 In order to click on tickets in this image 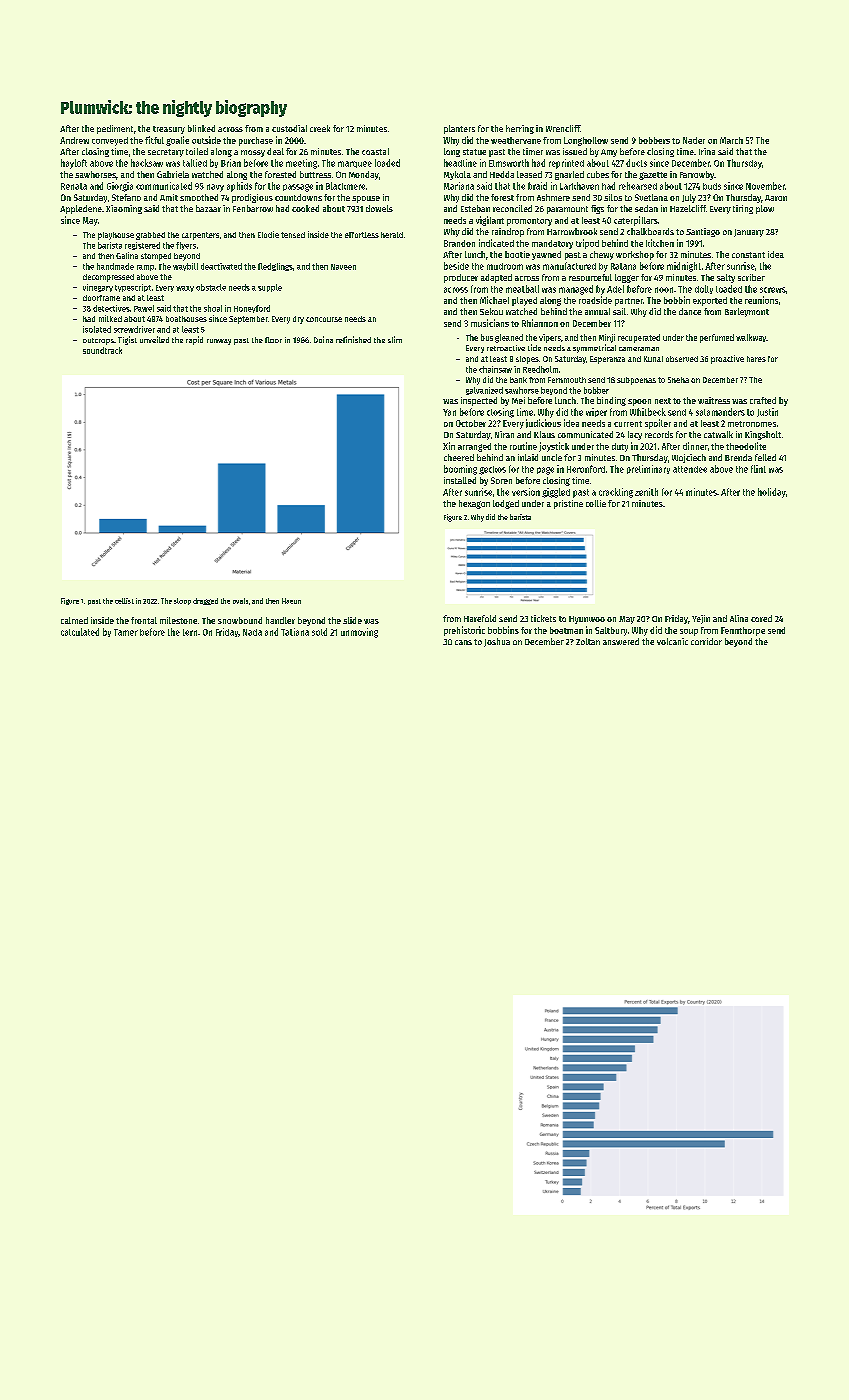, I will do `click(543, 618)`.
